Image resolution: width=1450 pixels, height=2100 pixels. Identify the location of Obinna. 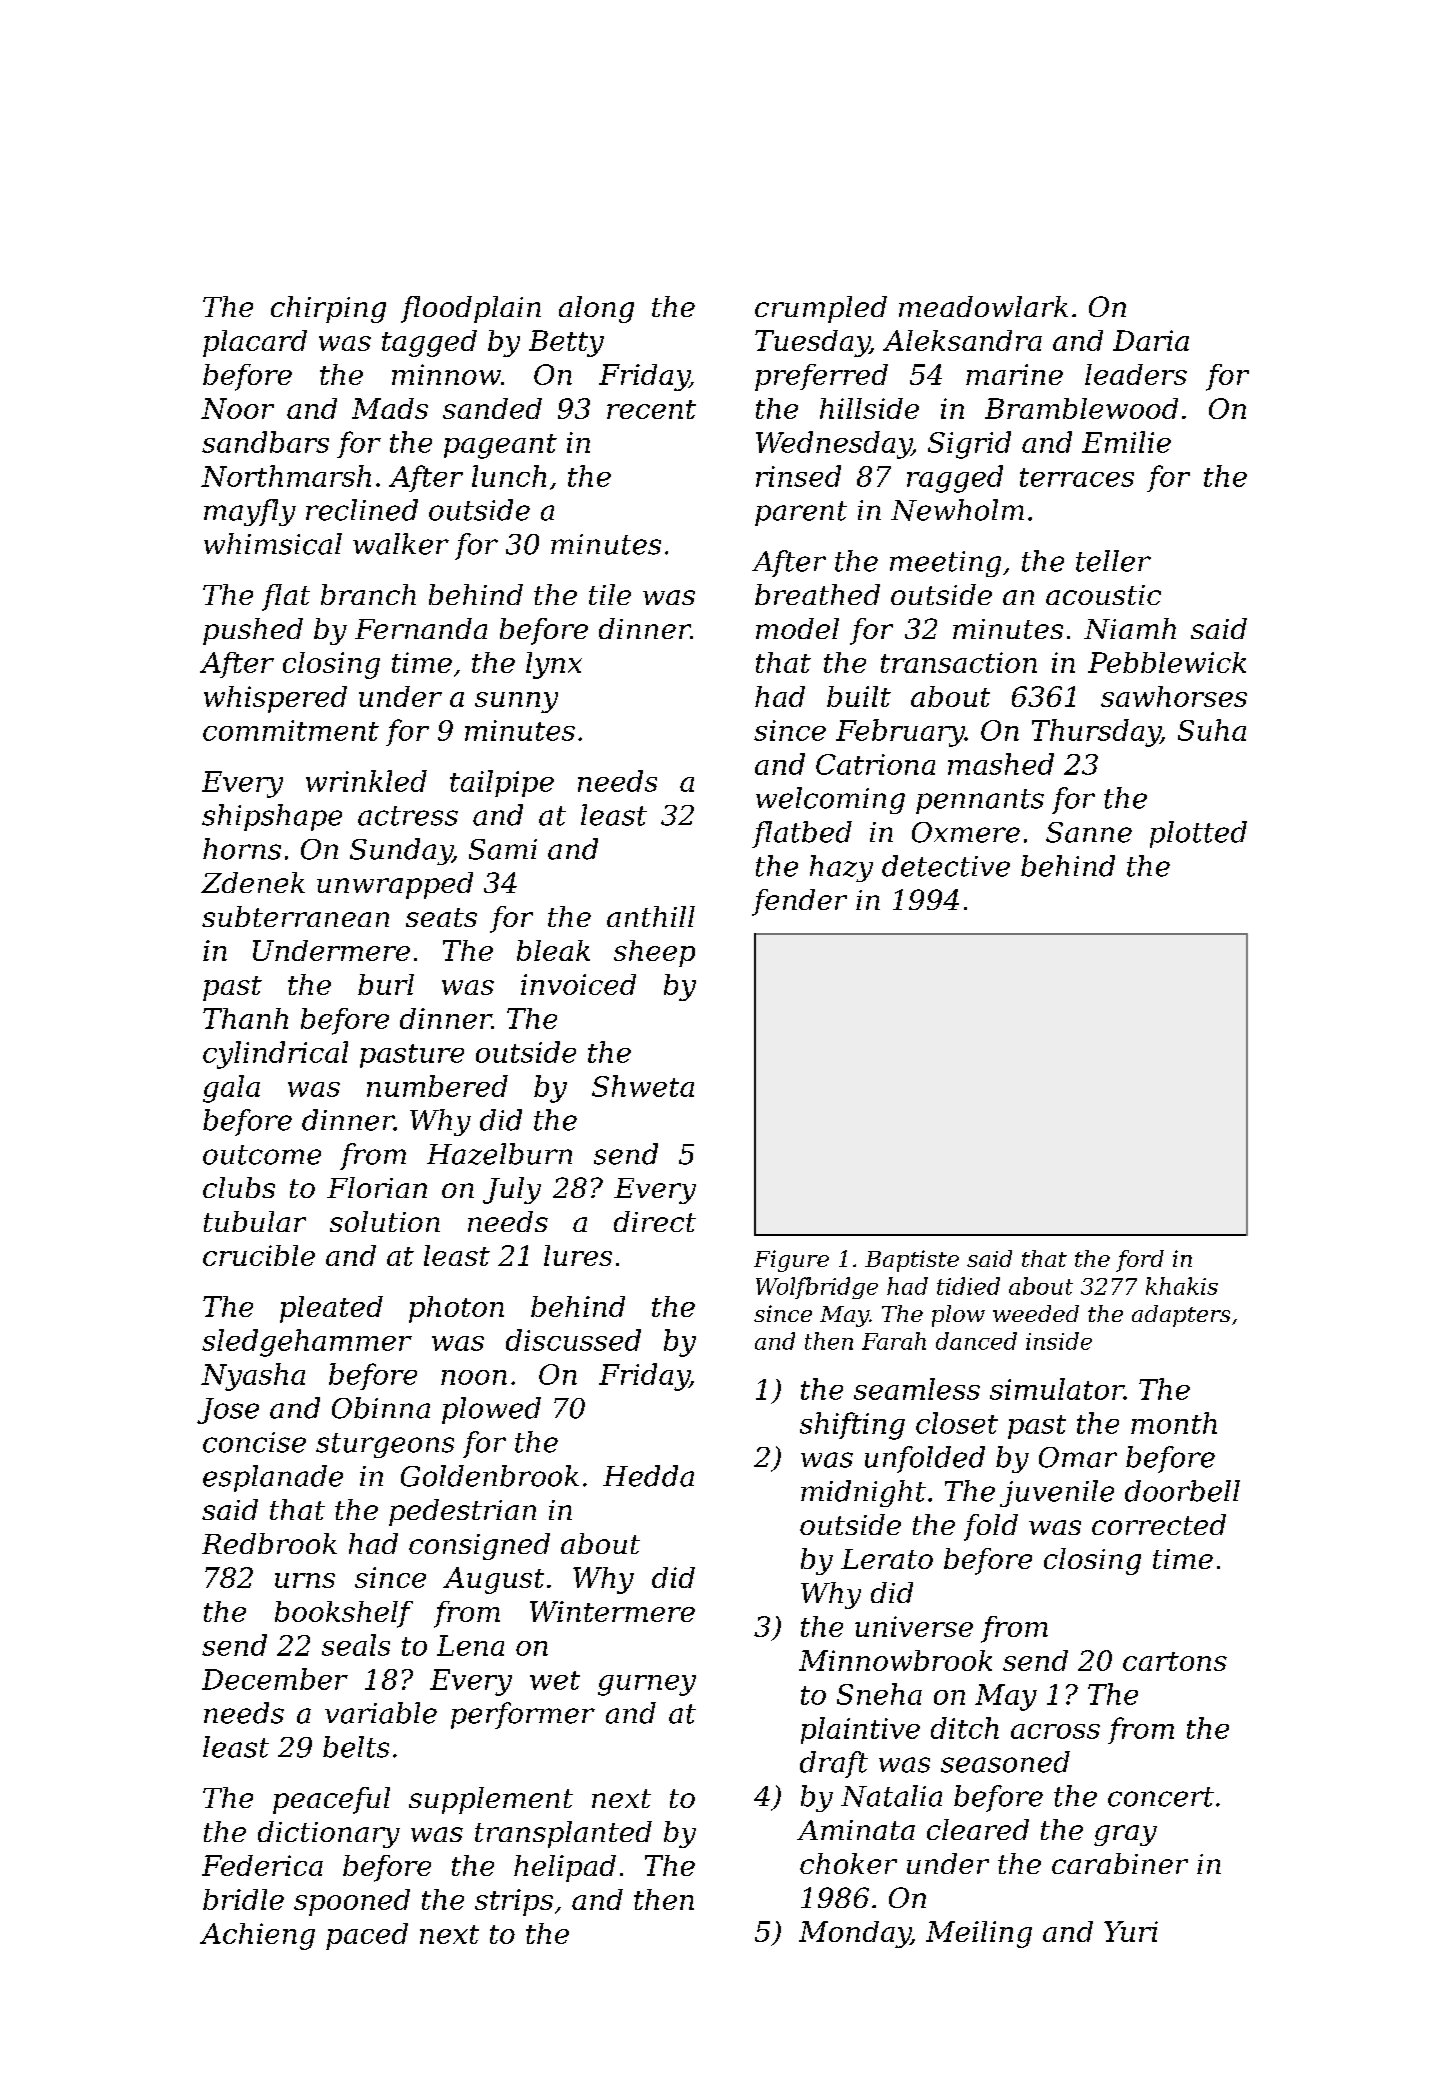
(381, 1408).
